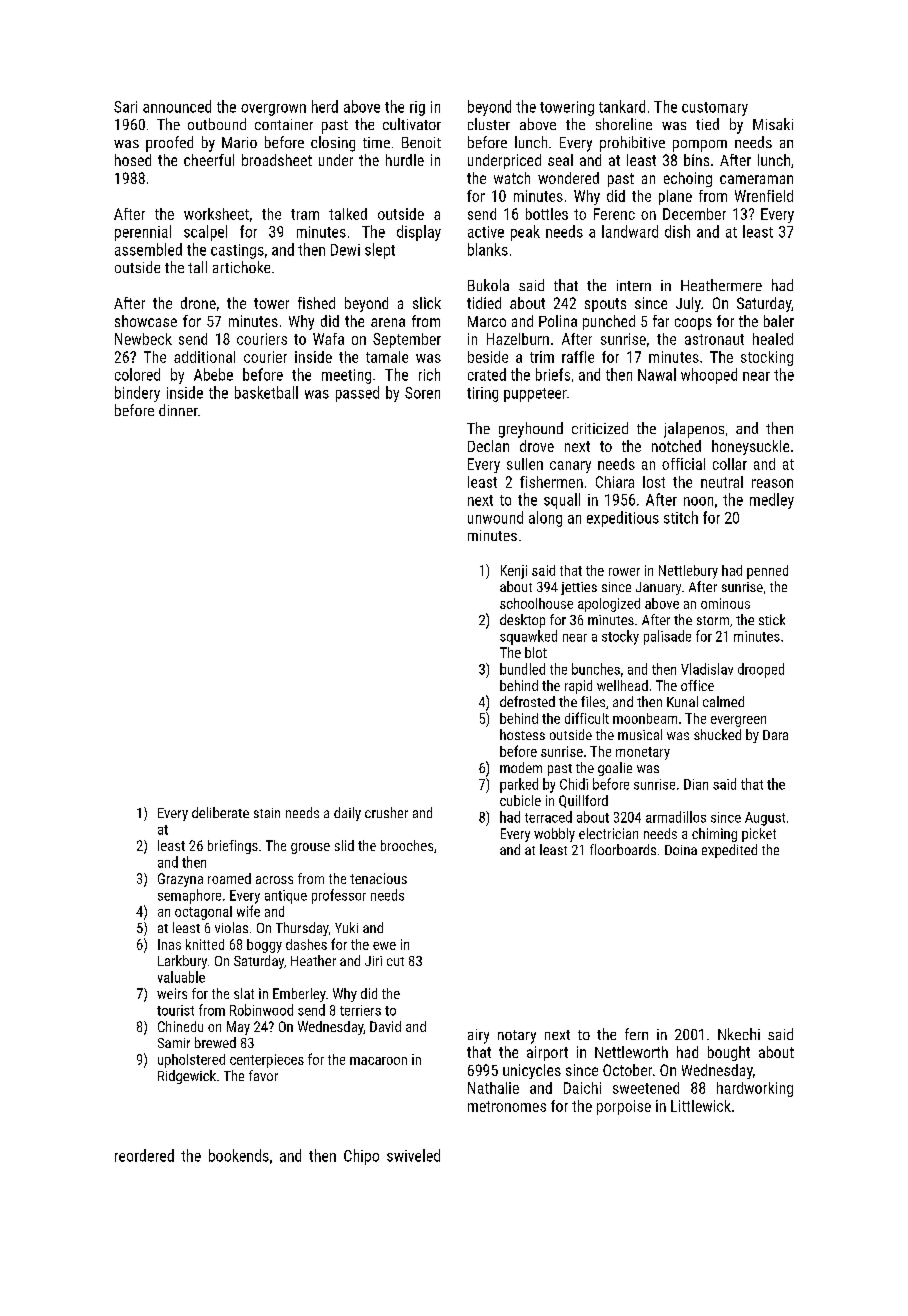 The image size is (908, 1316). Describe the element at coordinates (216, 214) in the image. I see `worksheet` at that location.
